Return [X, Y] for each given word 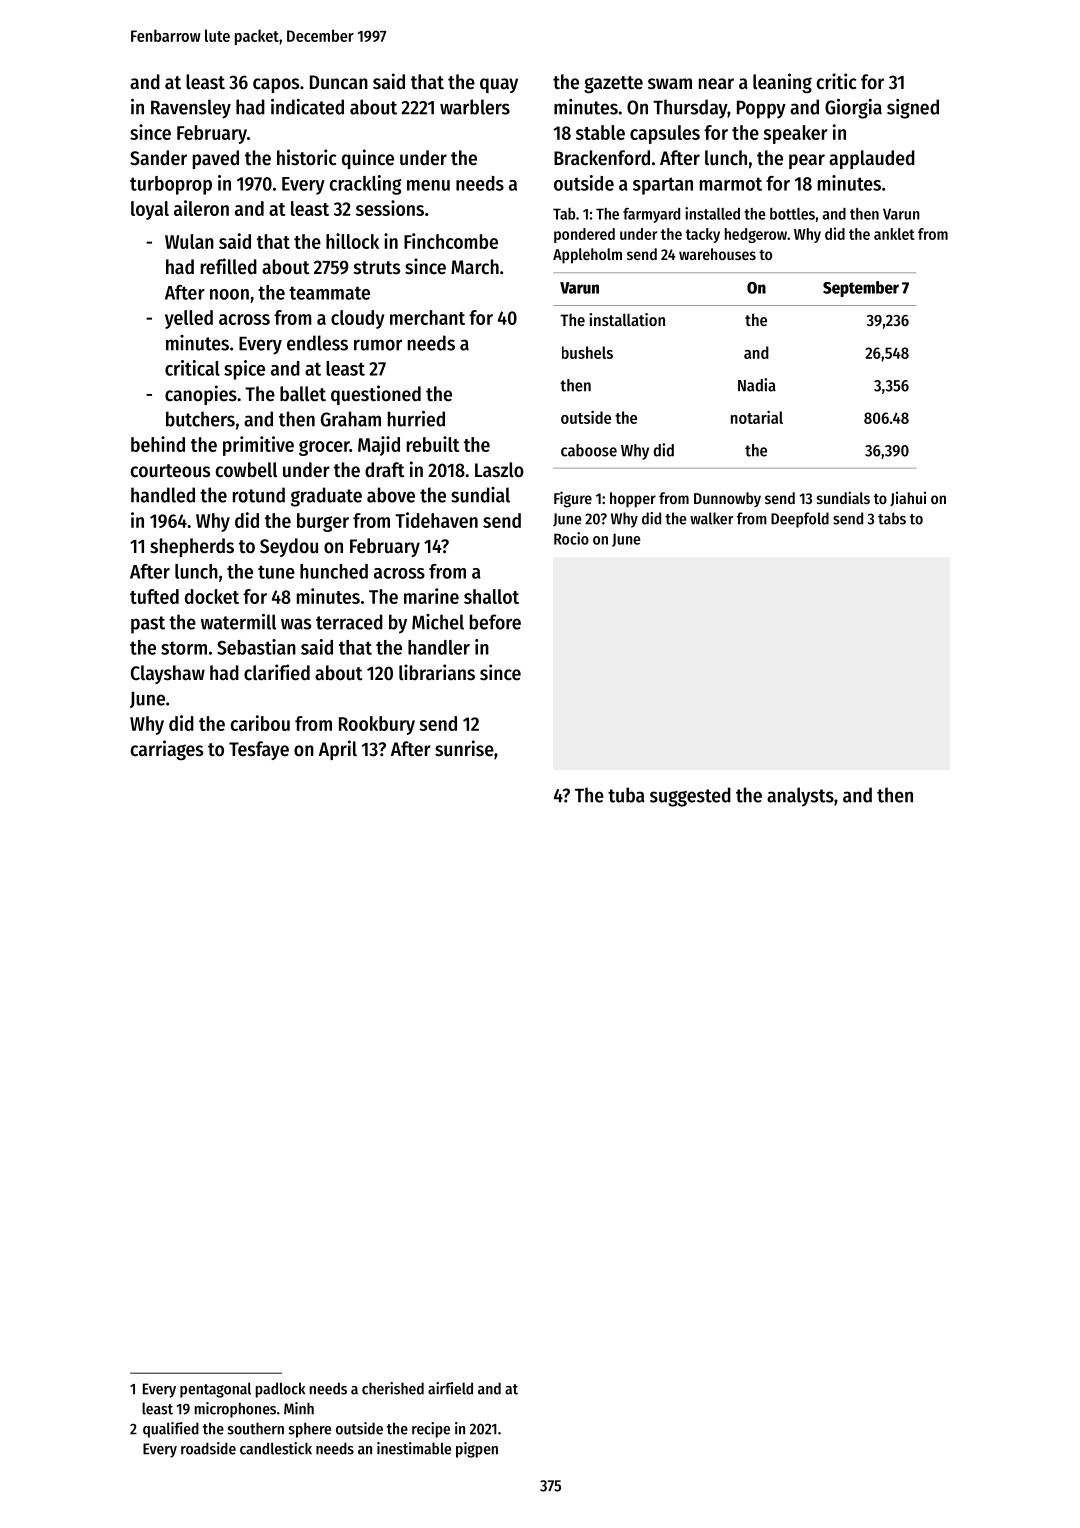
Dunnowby [727, 499]
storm [184, 648]
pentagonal [215, 1390]
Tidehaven [436, 520]
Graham [351, 419]
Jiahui [908, 498]
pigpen [477, 1450]
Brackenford [602, 158]
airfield [450, 1388]
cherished [393, 1388]
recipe [431, 1430]
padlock [280, 1390]
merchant [427, 317]
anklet [894, 234]
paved [216, 159]
